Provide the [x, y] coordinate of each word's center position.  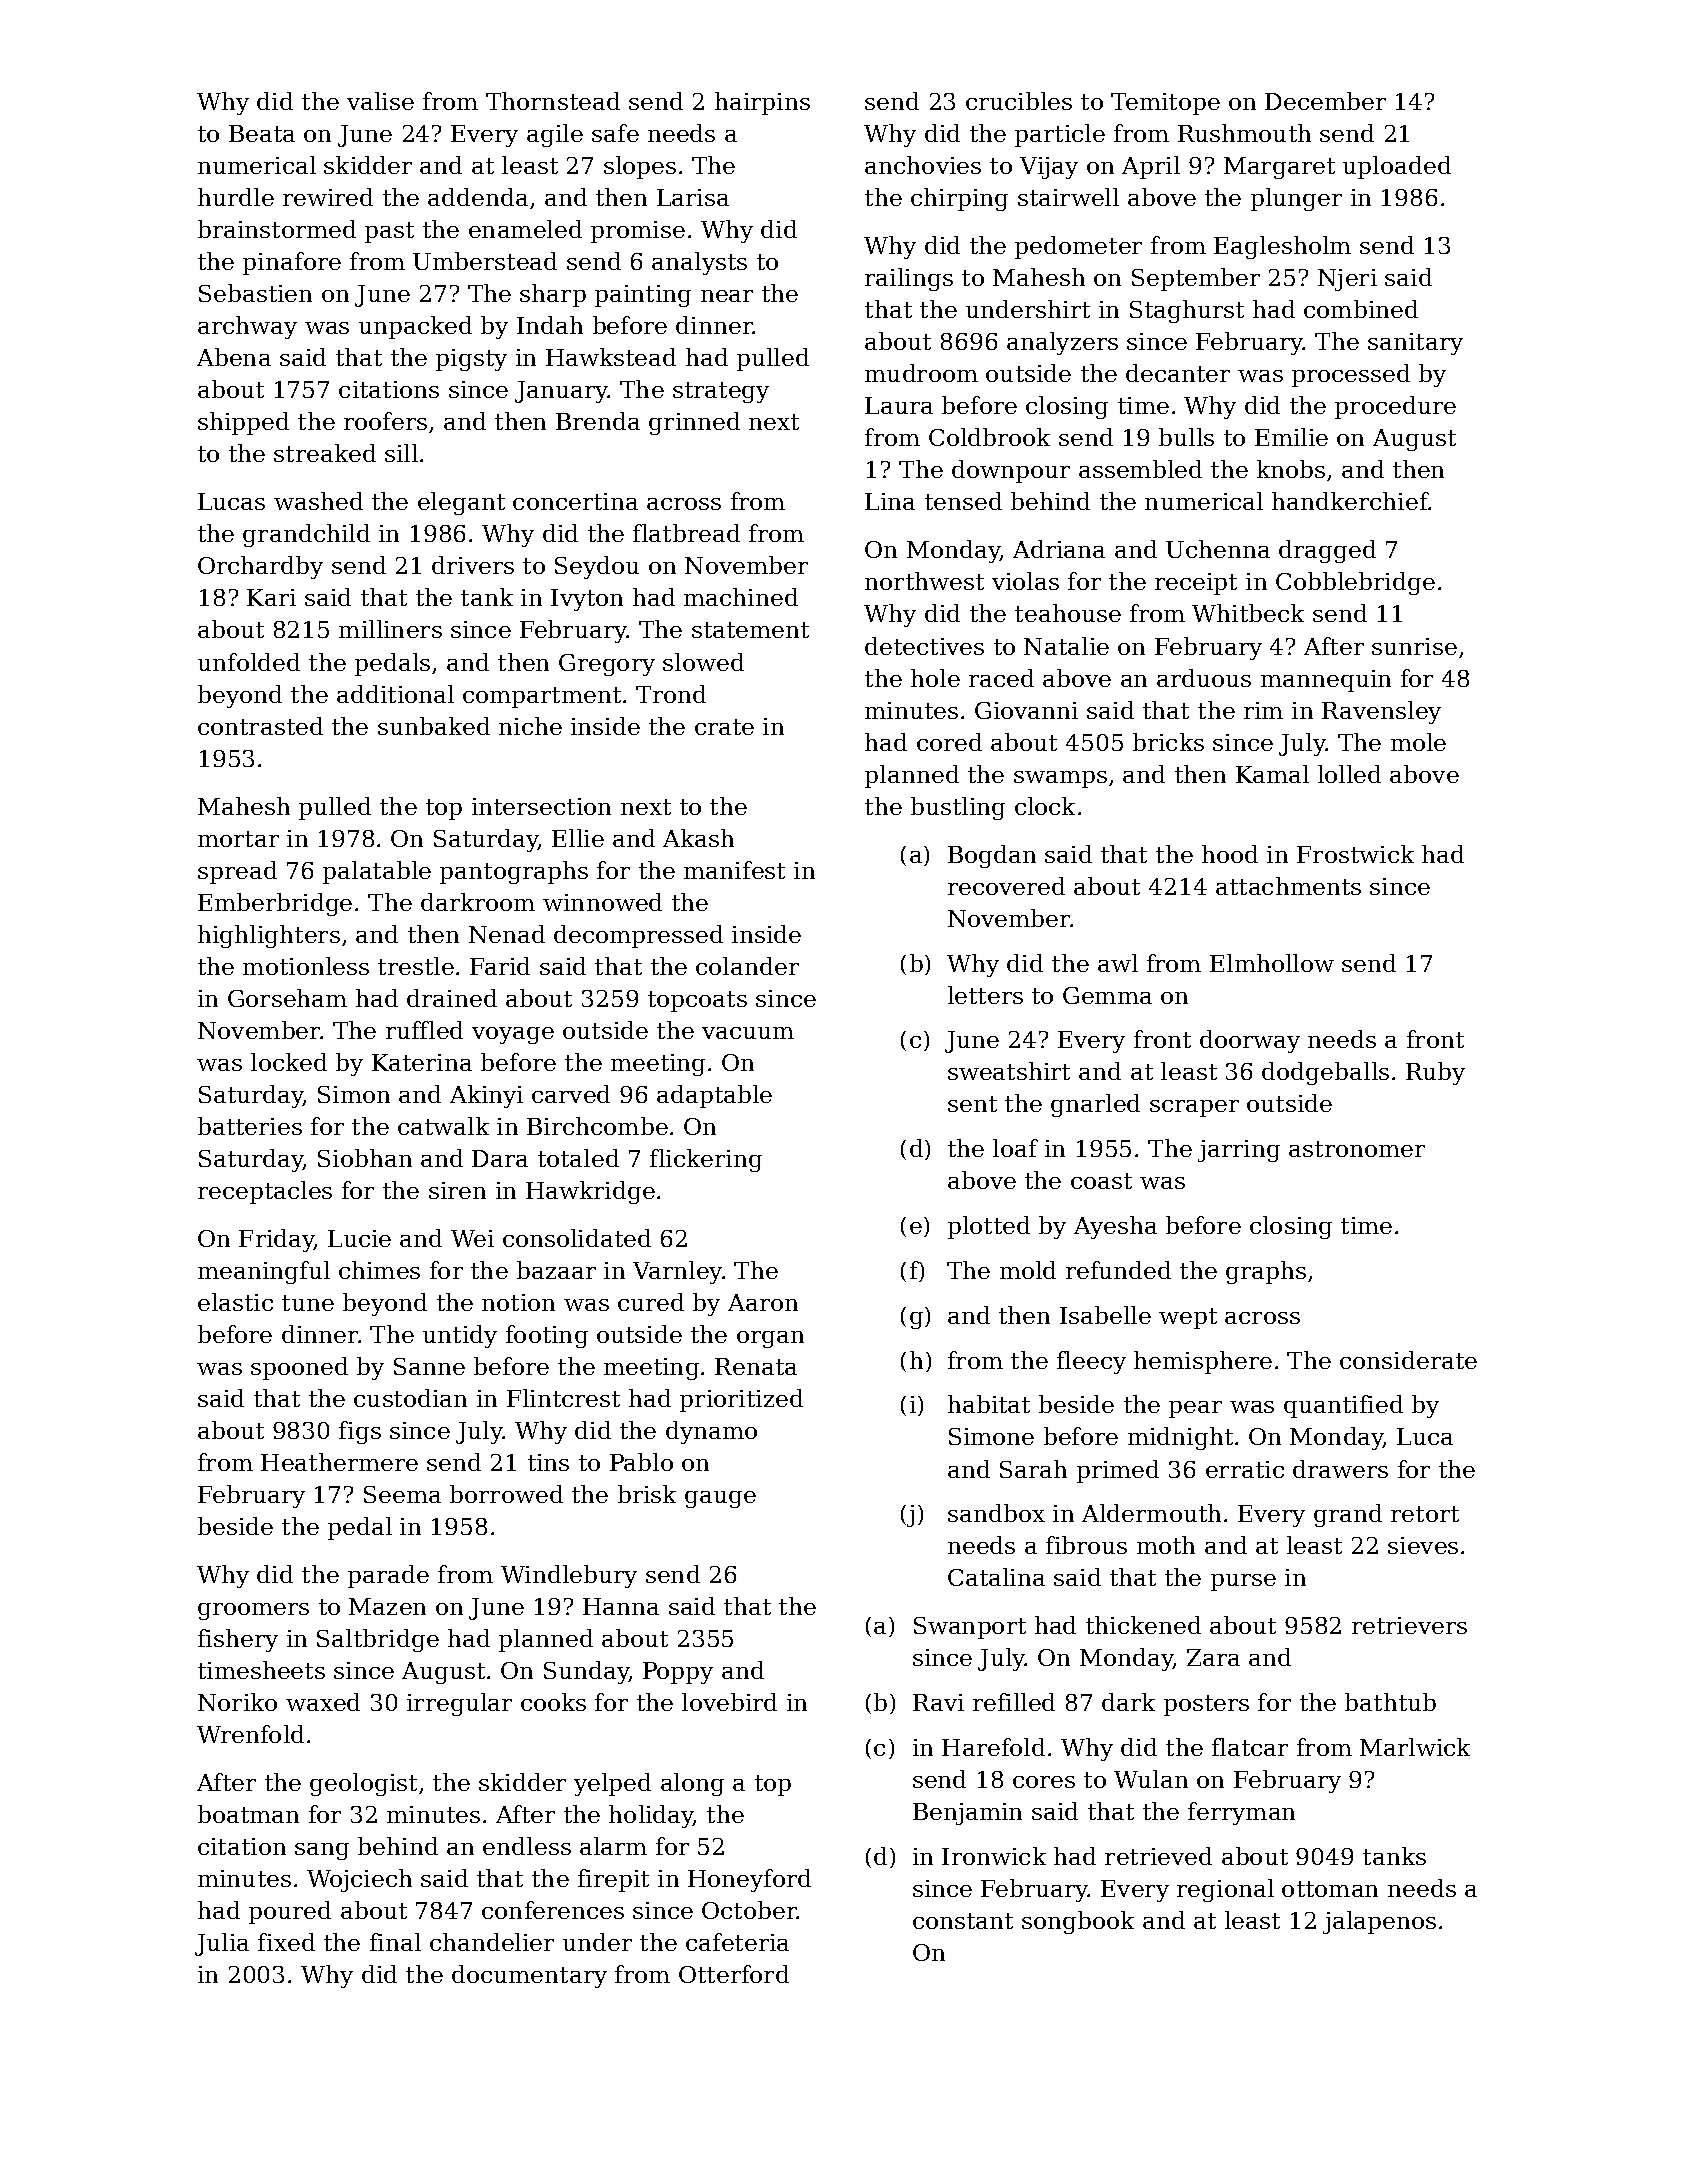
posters [1206, 1705]
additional [395, 694]
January [561, 392]
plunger [1296, 199]
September [1196, 279]
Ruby [1435, 1073]
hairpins [762, 103]
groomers [253, 1611]
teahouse [1068, 613]
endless [527, 1846]
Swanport [970, 1628]
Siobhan [365, 1158]
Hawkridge [590, 1192]
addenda [478, 197]
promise [638, 232]
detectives [924, 646]
